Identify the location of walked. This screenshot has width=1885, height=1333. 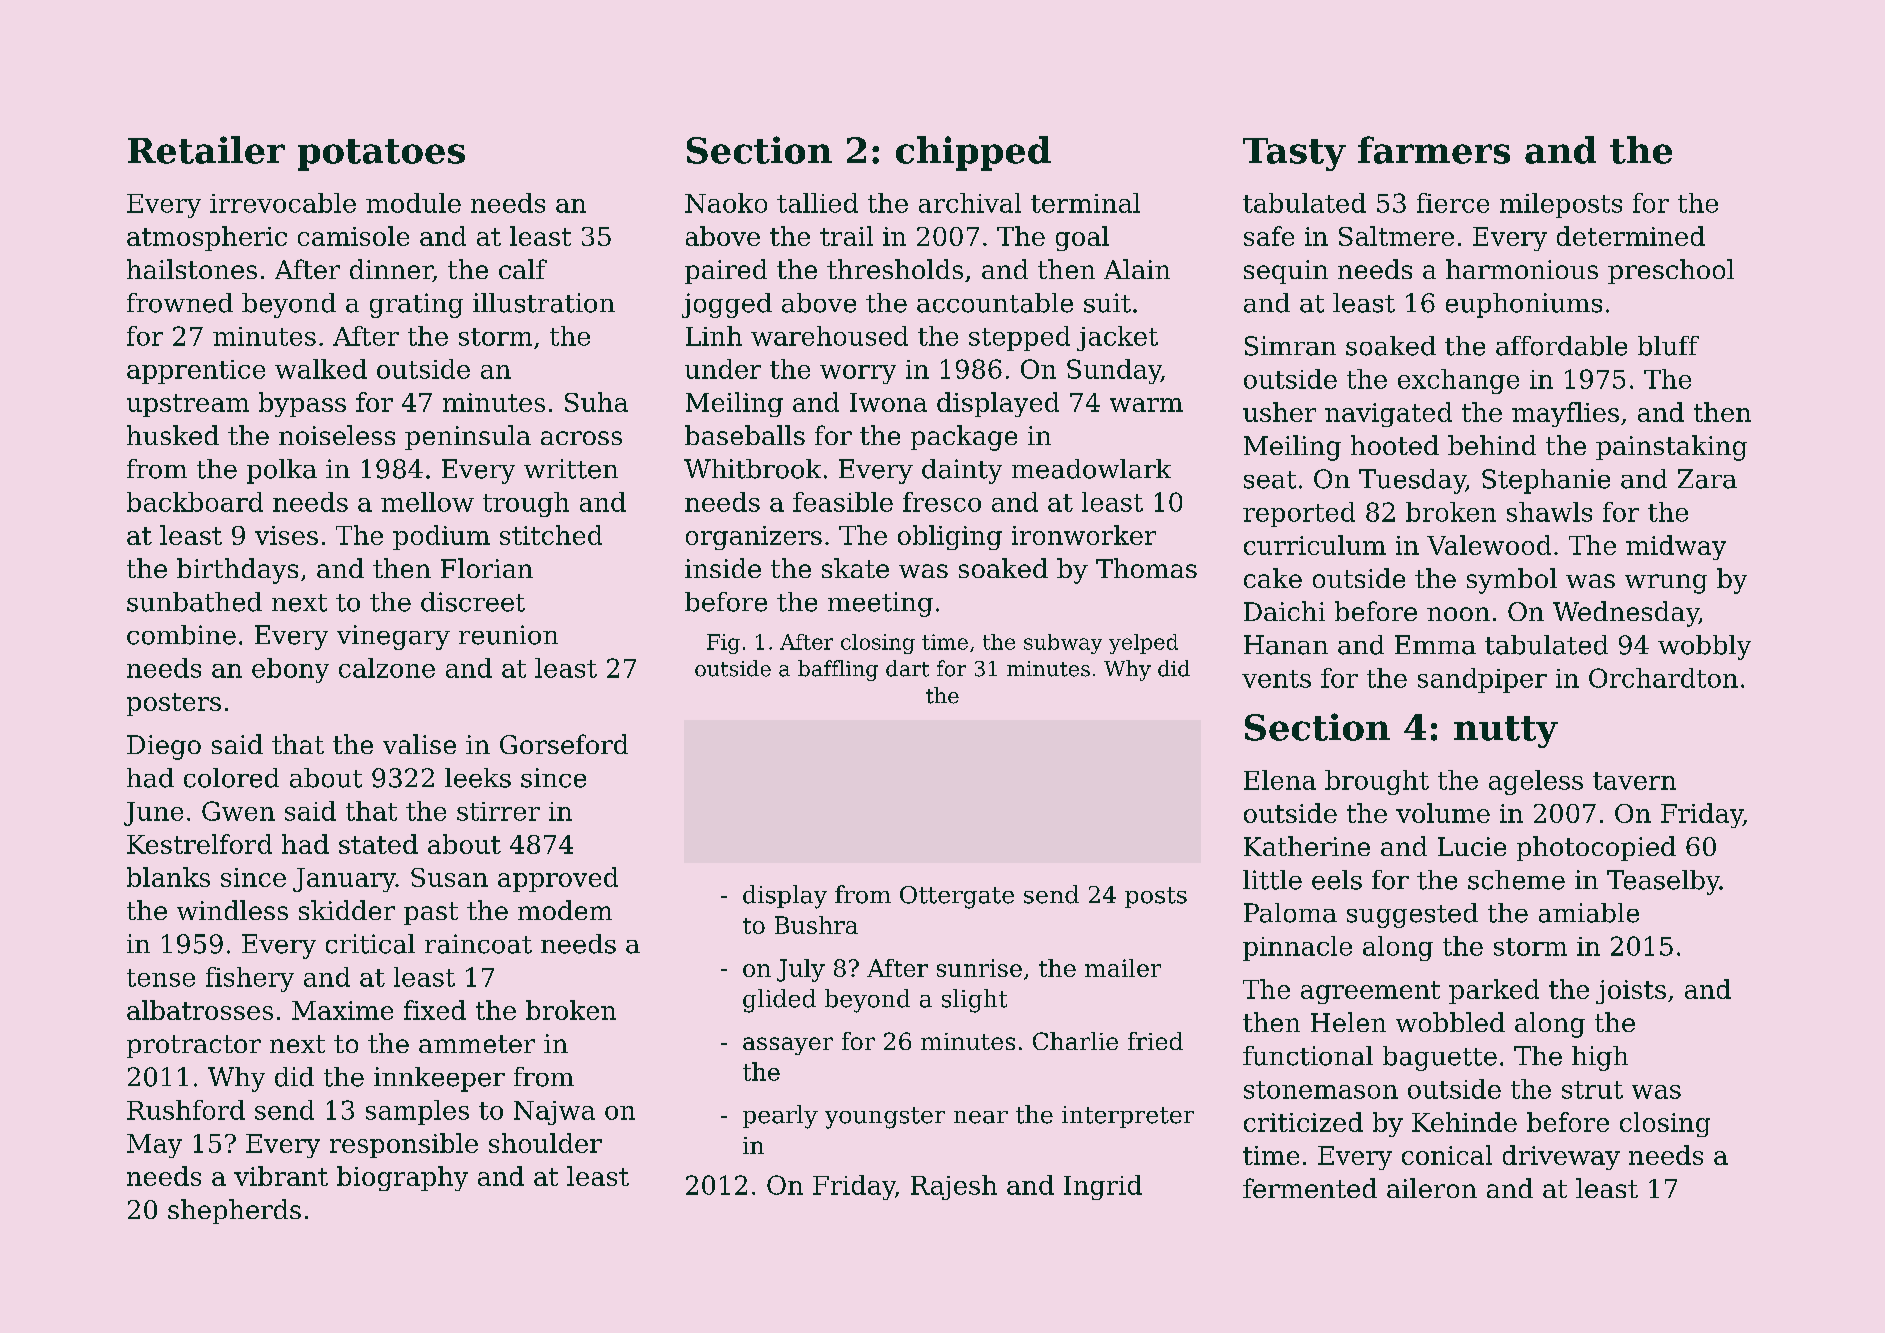
(321, 369).
